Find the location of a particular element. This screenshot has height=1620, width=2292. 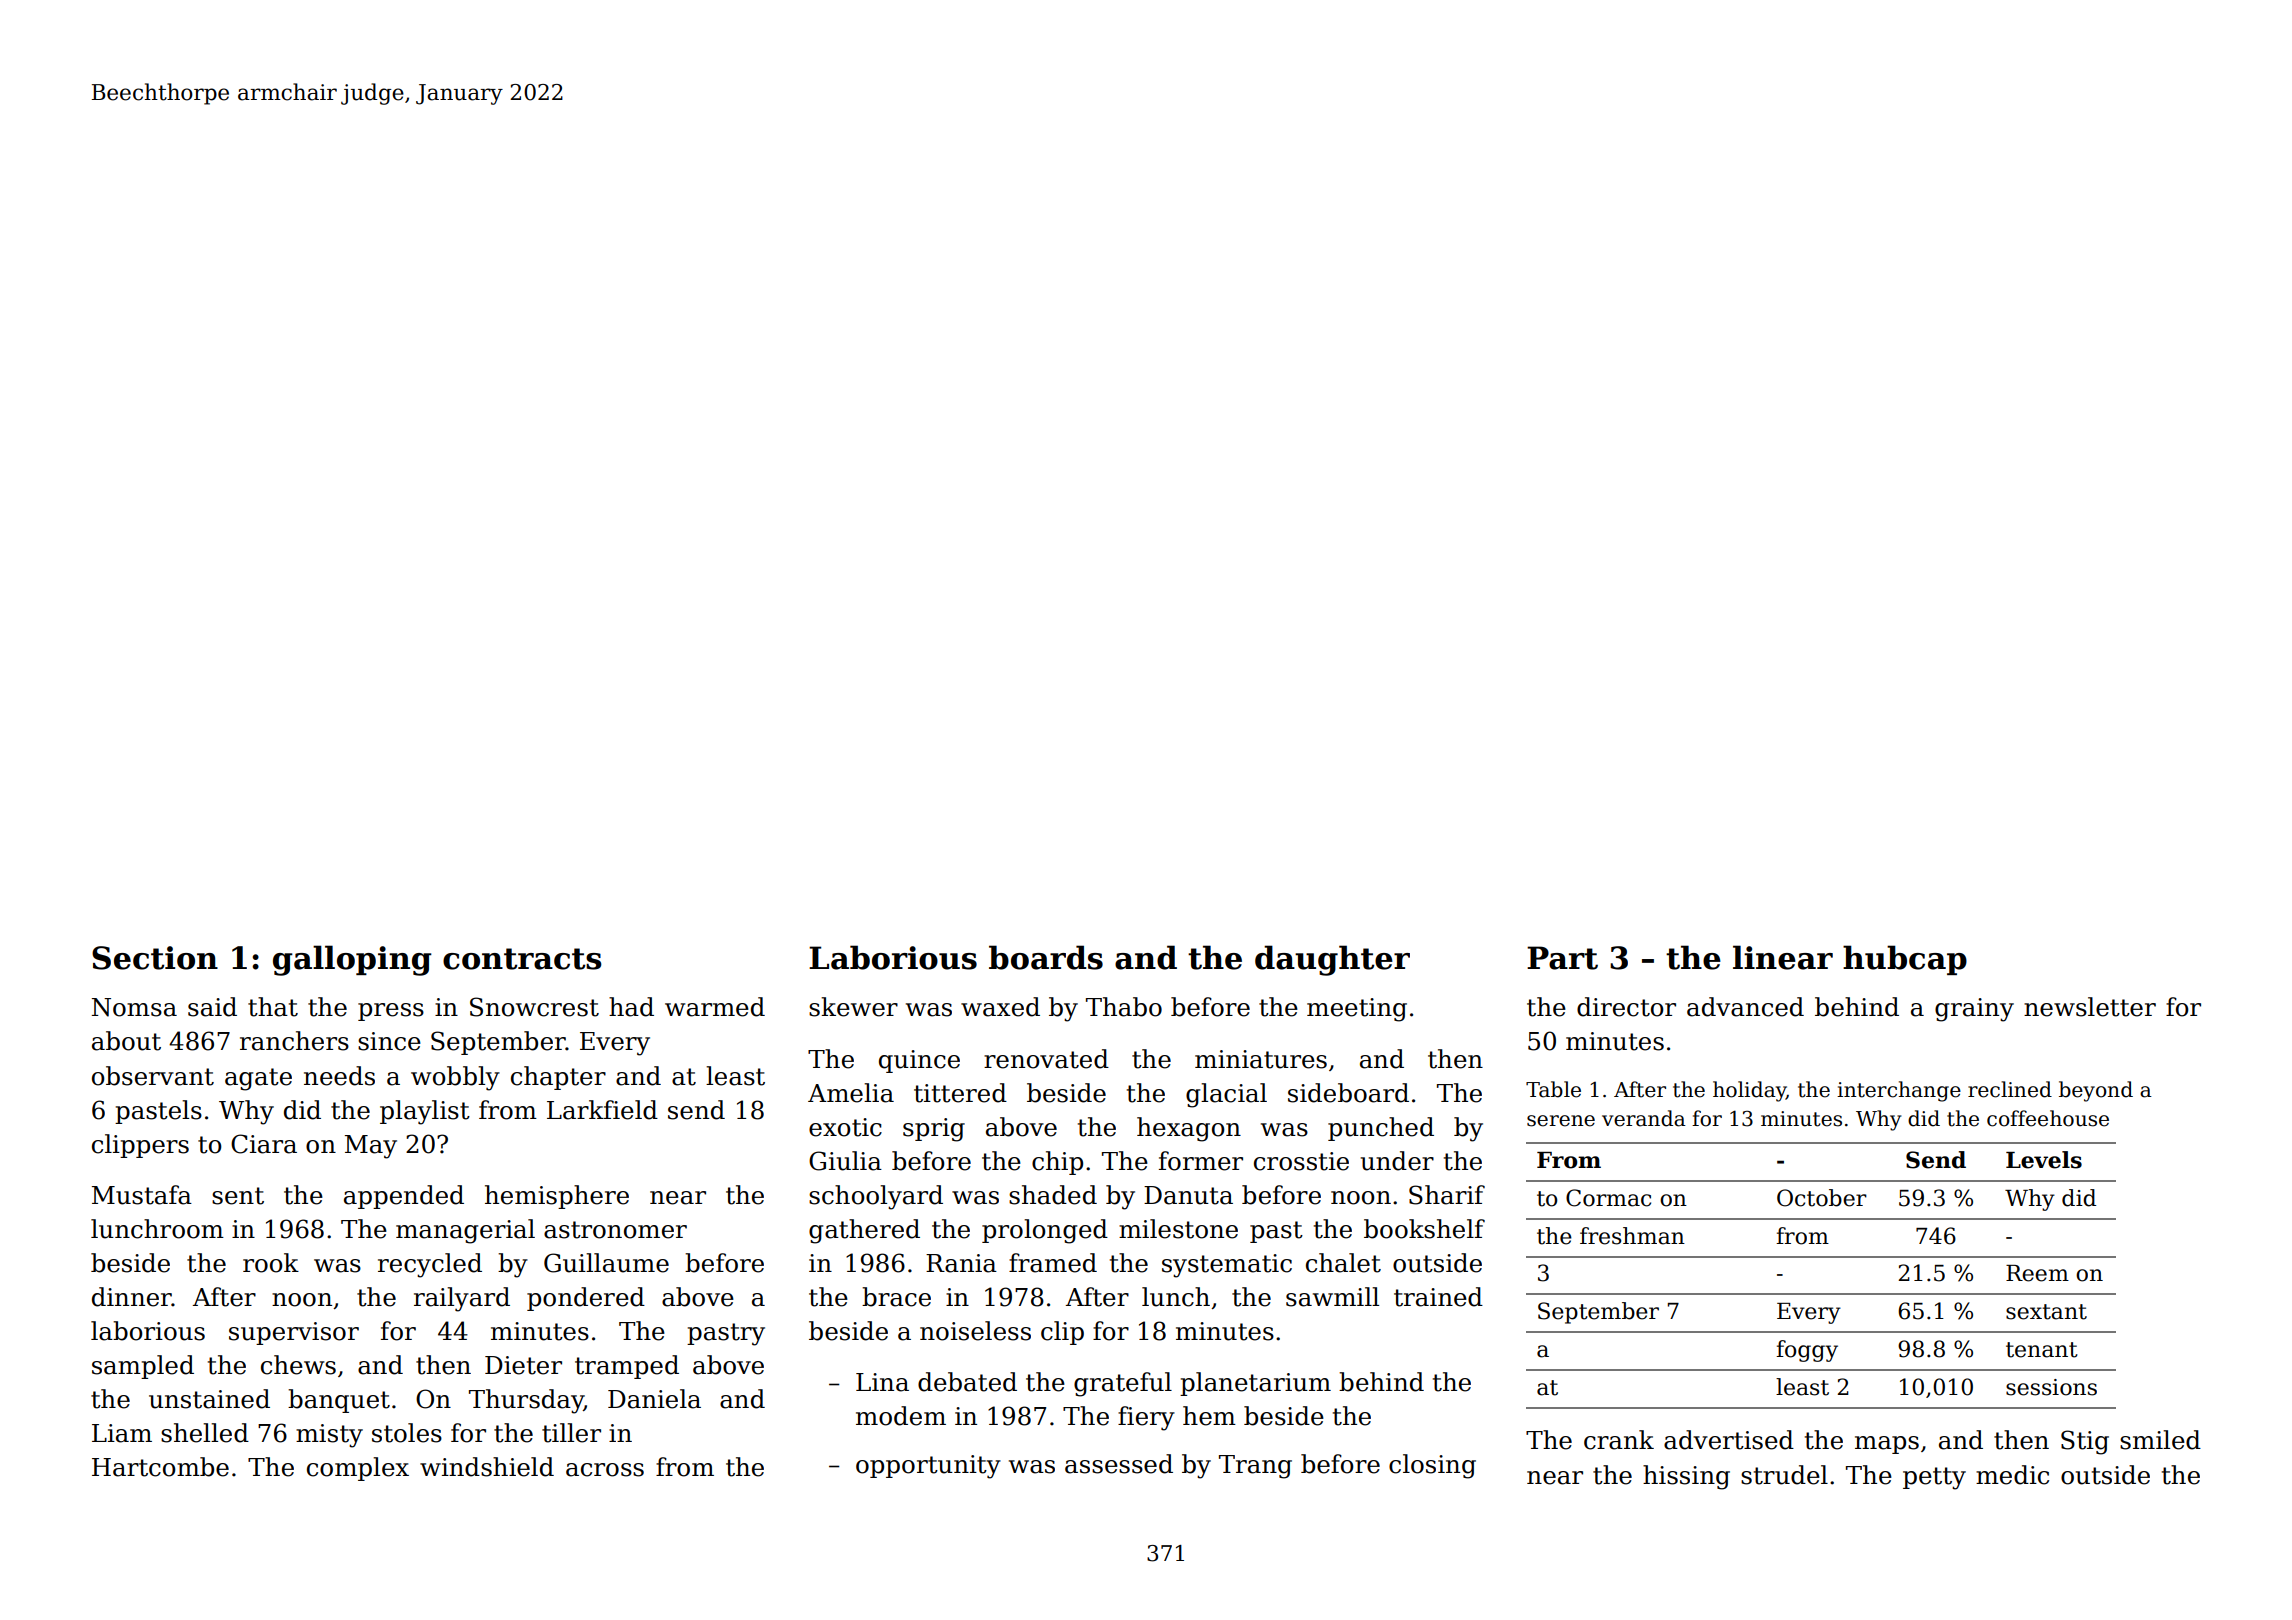

hissing is located at coordinates (1686, 1477).
